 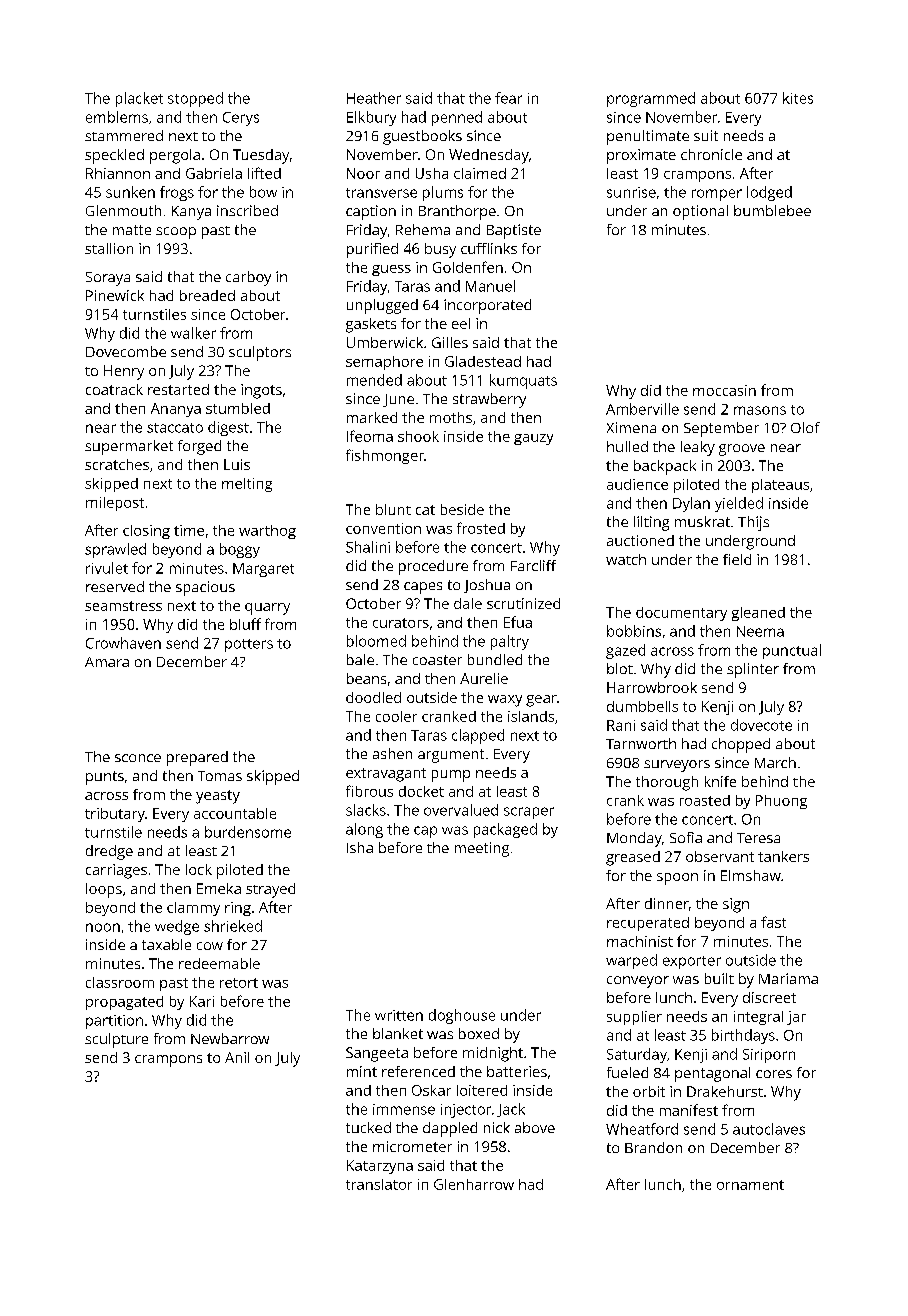 What do you see at coordinates (641, 156) in the screenshot?
I see `proximate` at bounding box center [641, 156].
